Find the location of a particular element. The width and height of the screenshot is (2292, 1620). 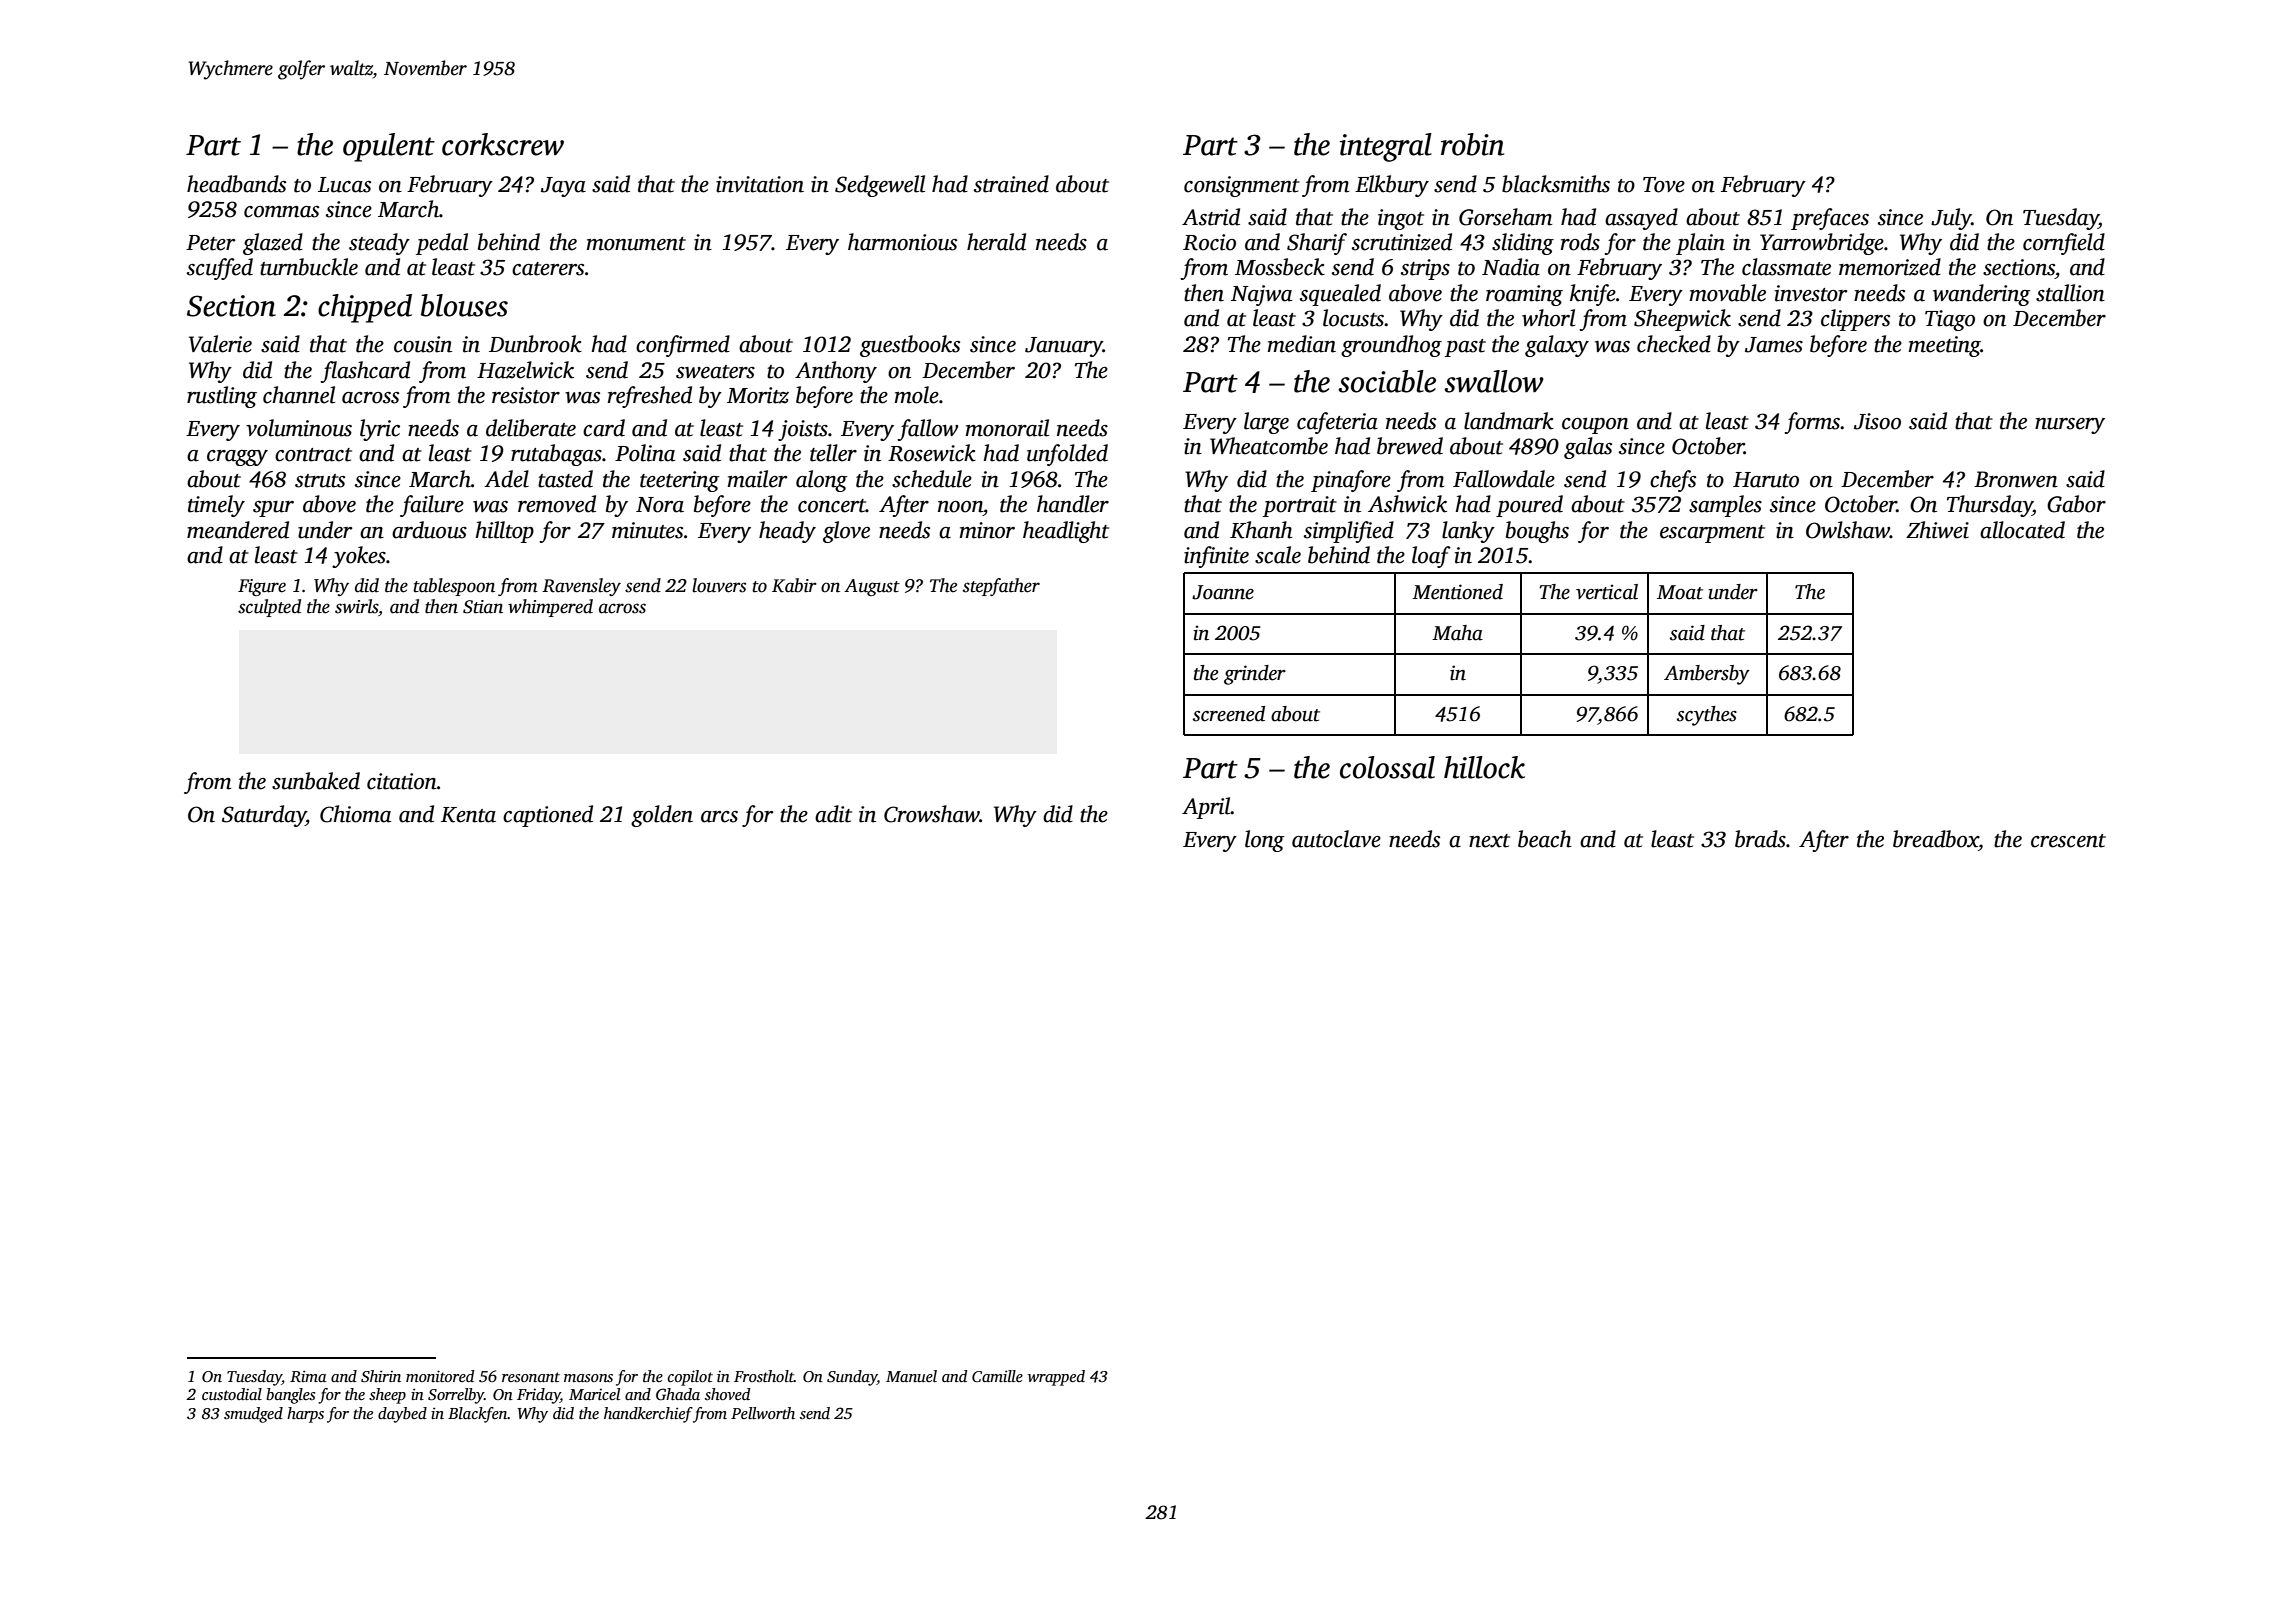

opulent is located at coordinates (389, 147).
